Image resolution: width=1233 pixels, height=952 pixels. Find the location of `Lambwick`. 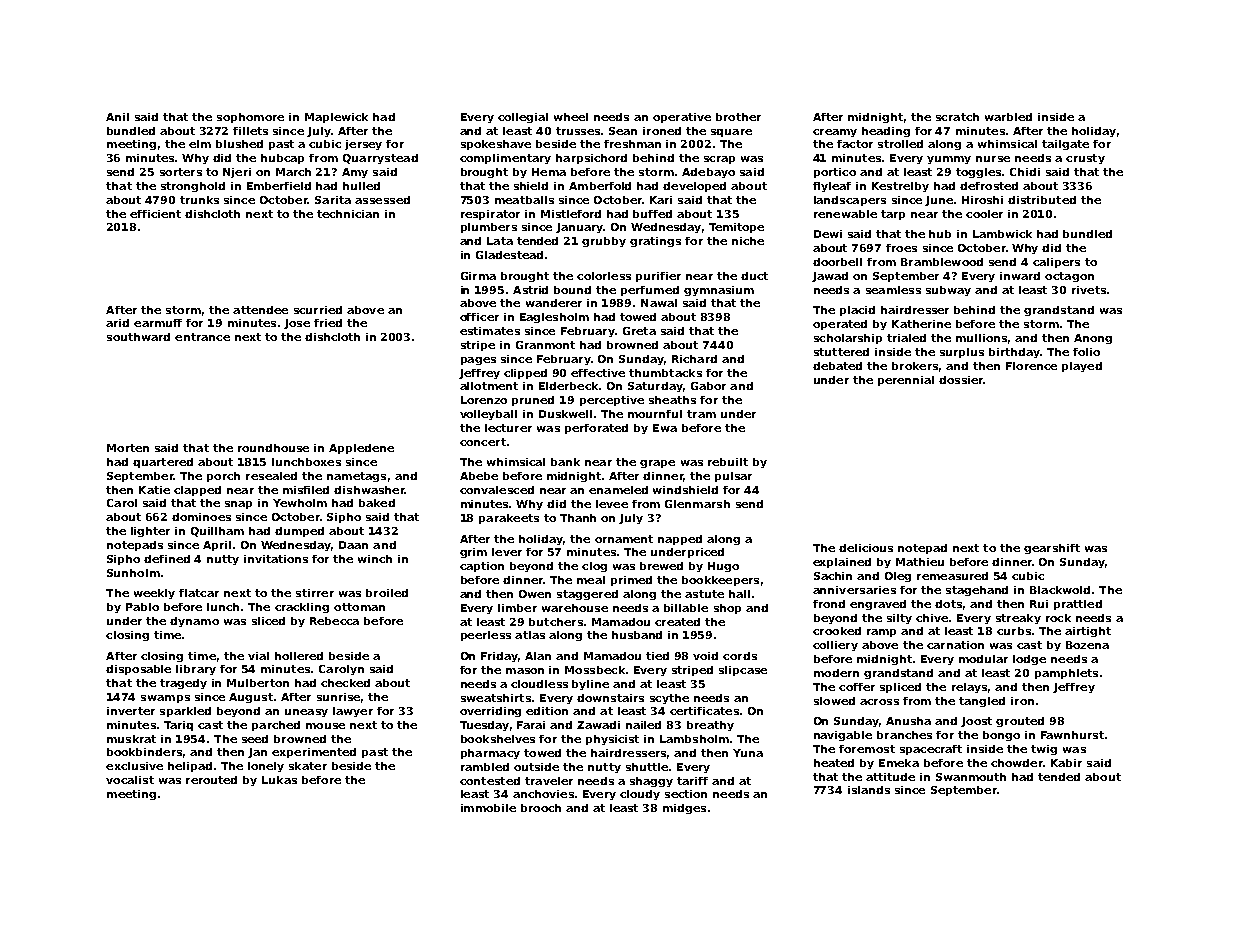

Lambwick is located at coordinates (1002, 234).
